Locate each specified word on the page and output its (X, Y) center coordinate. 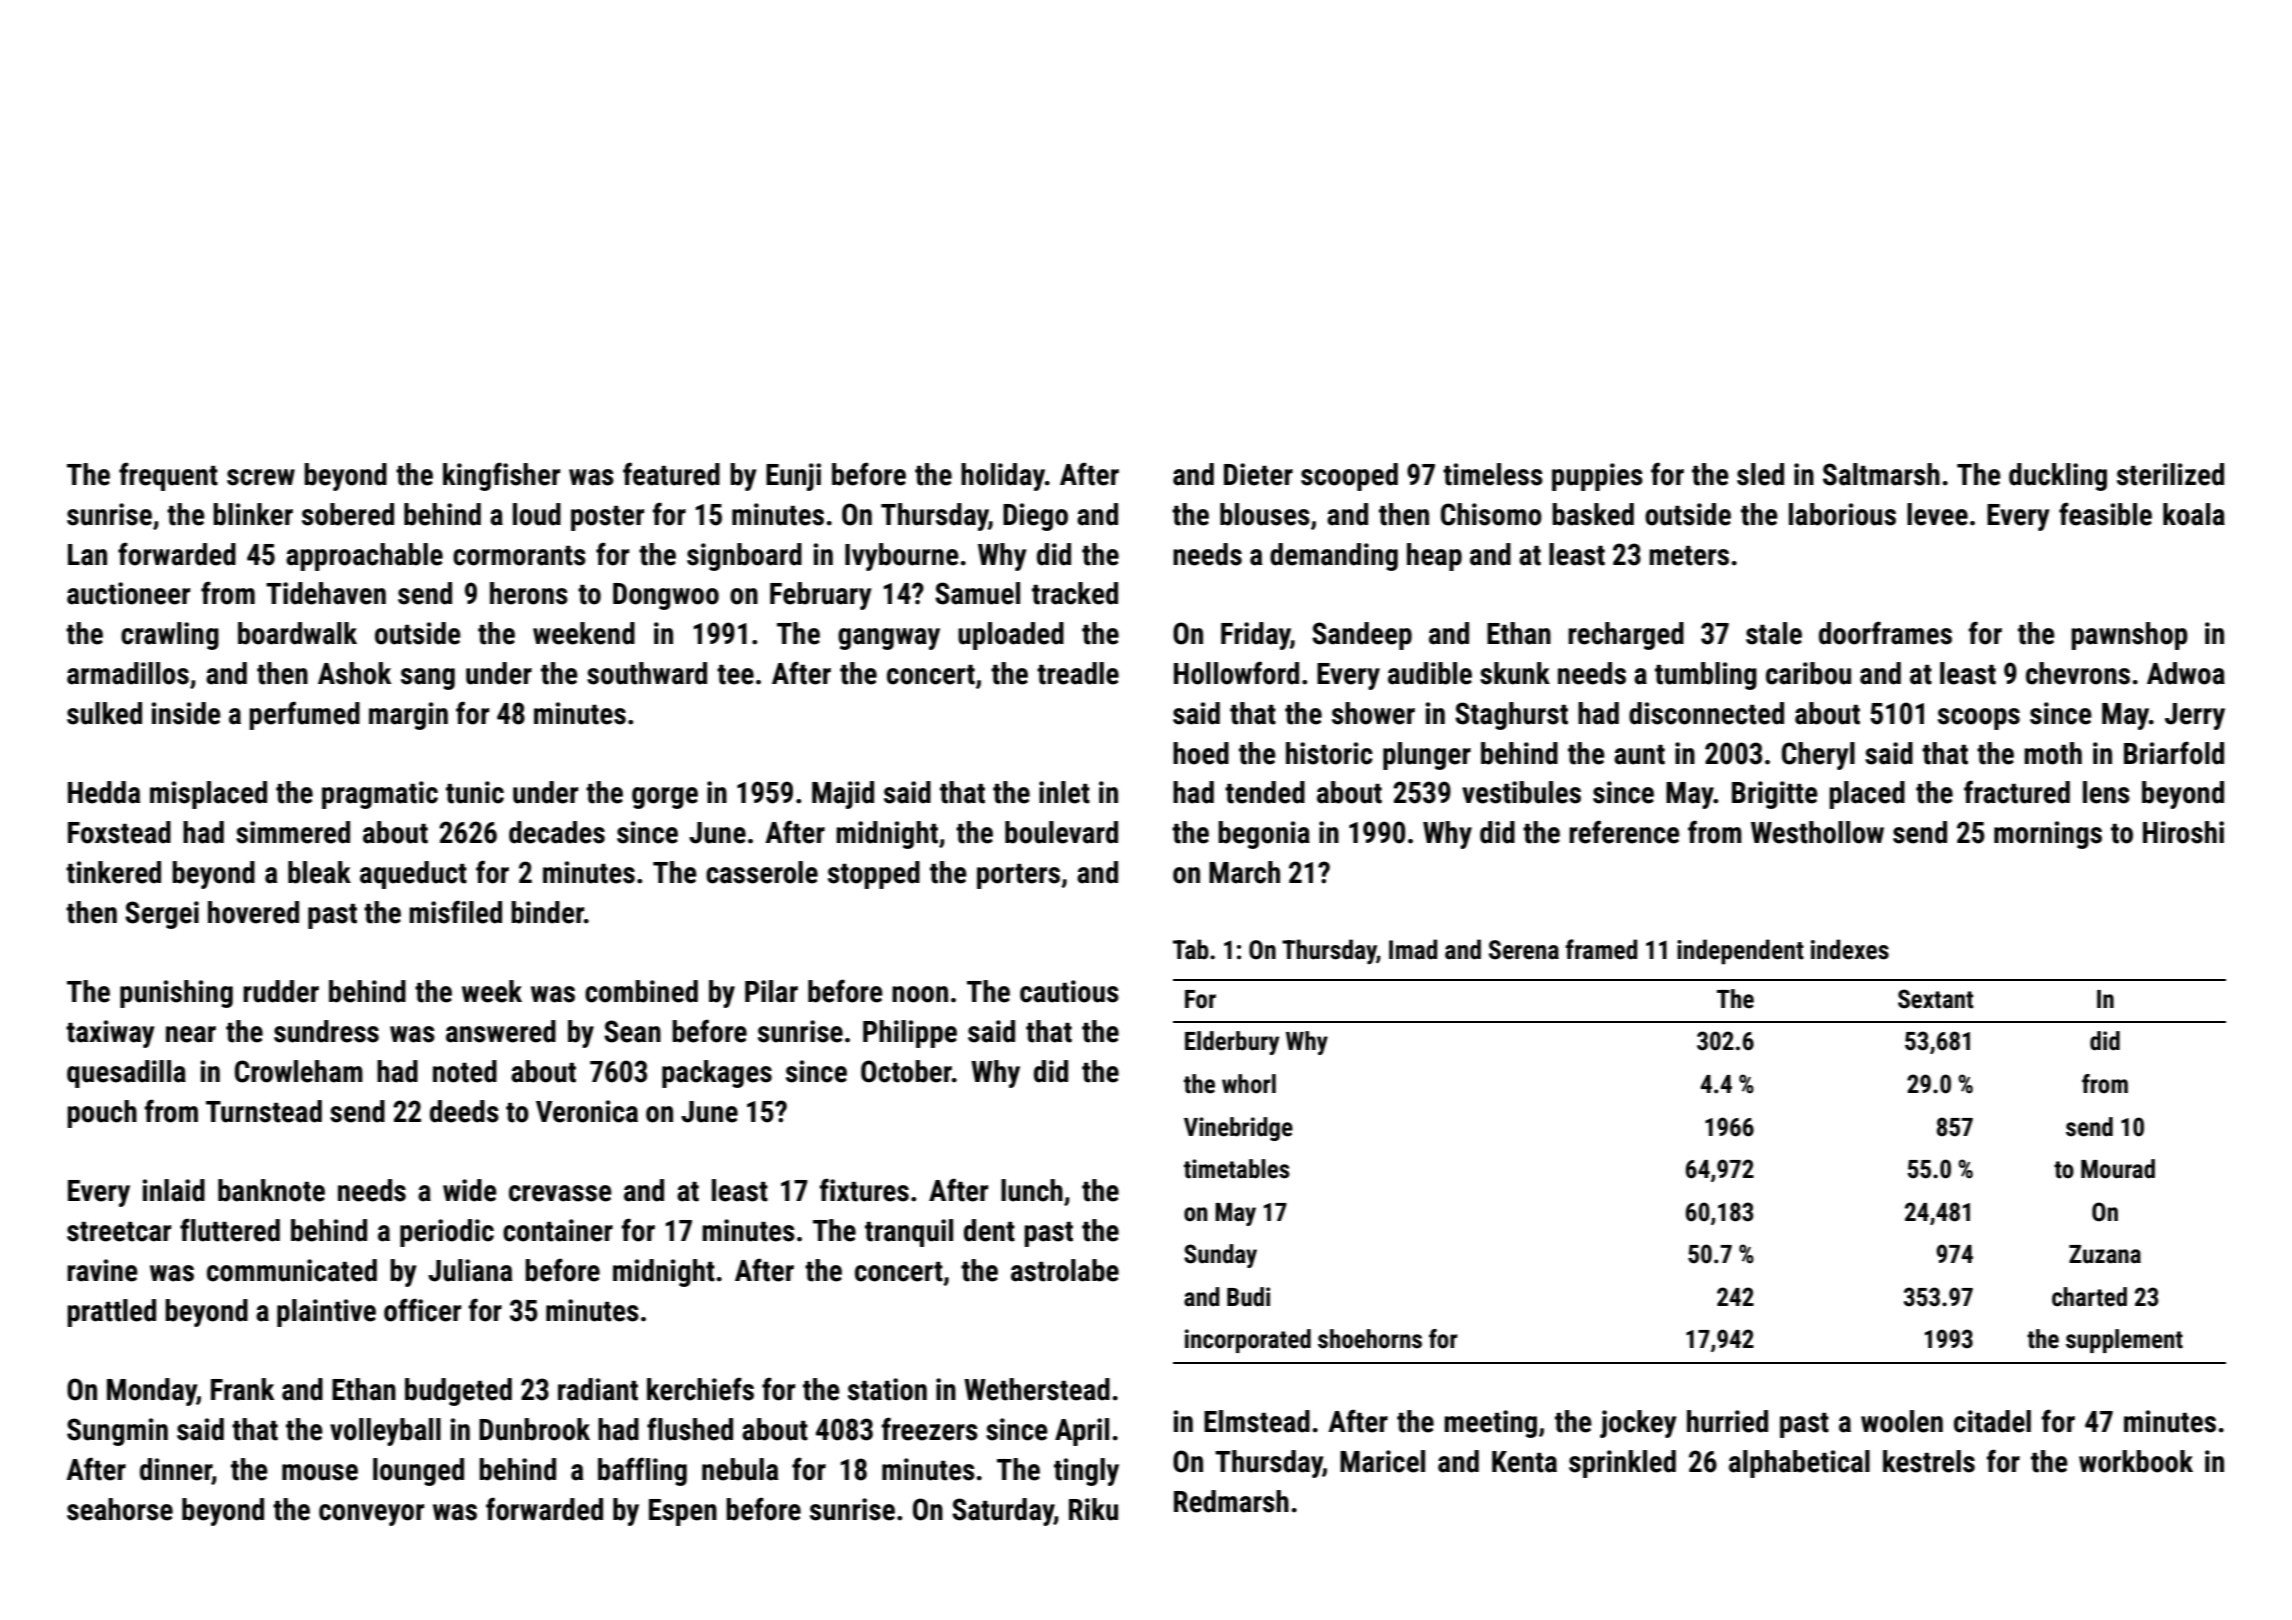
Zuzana (2105, 1254)
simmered (293, 832)
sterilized (2170, 474)
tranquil (909, 1233)
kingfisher (501, 476)
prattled (111, 1313)
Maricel (1382, 1461)
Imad (1413, 949)
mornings (2048, 835)
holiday (1003, 477)
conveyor (371, 1515)
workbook (2136, 1461)
